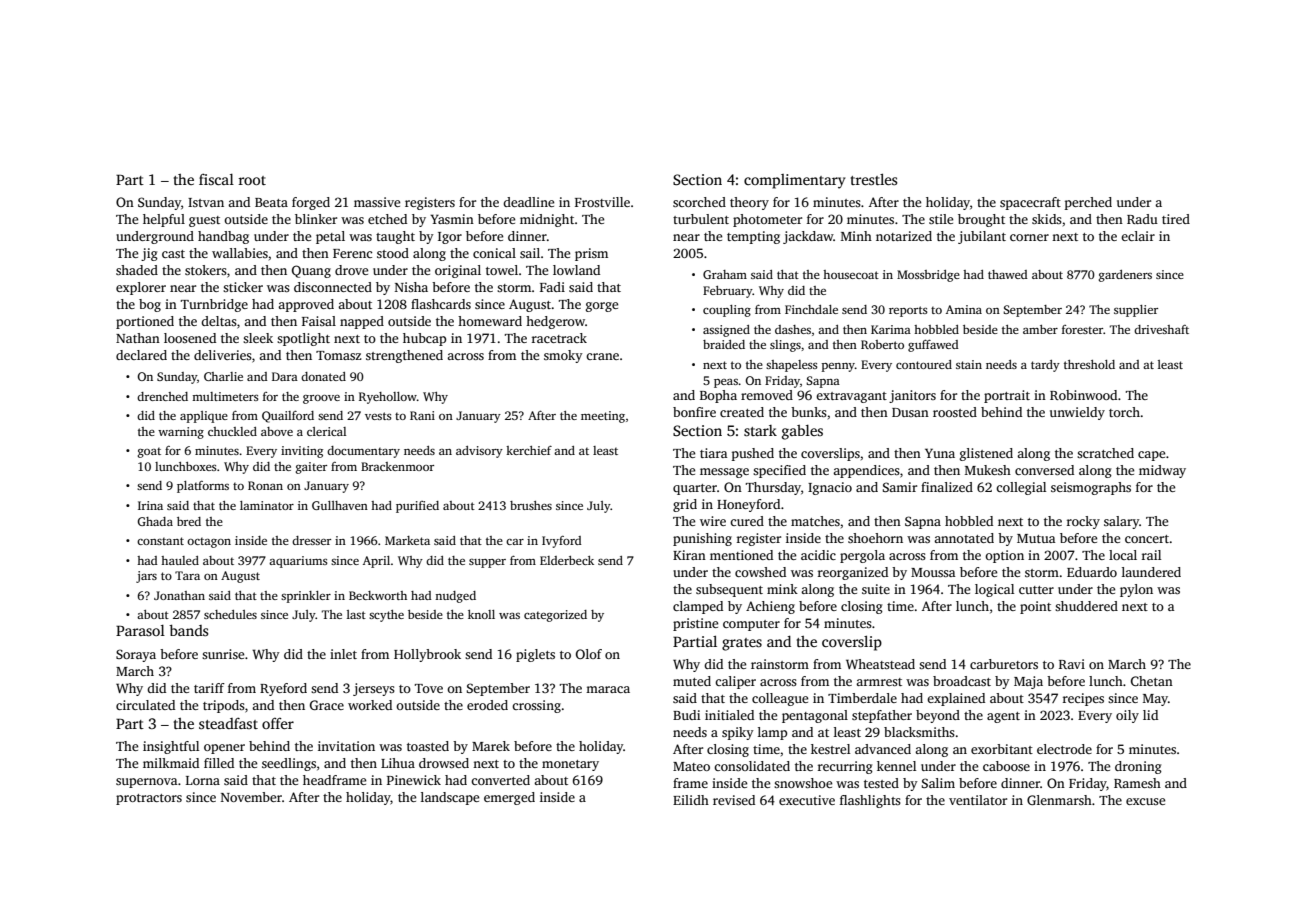 The height and width of the screenshot is (924, 1308). I want to click on circulated, so click(145, 705).
